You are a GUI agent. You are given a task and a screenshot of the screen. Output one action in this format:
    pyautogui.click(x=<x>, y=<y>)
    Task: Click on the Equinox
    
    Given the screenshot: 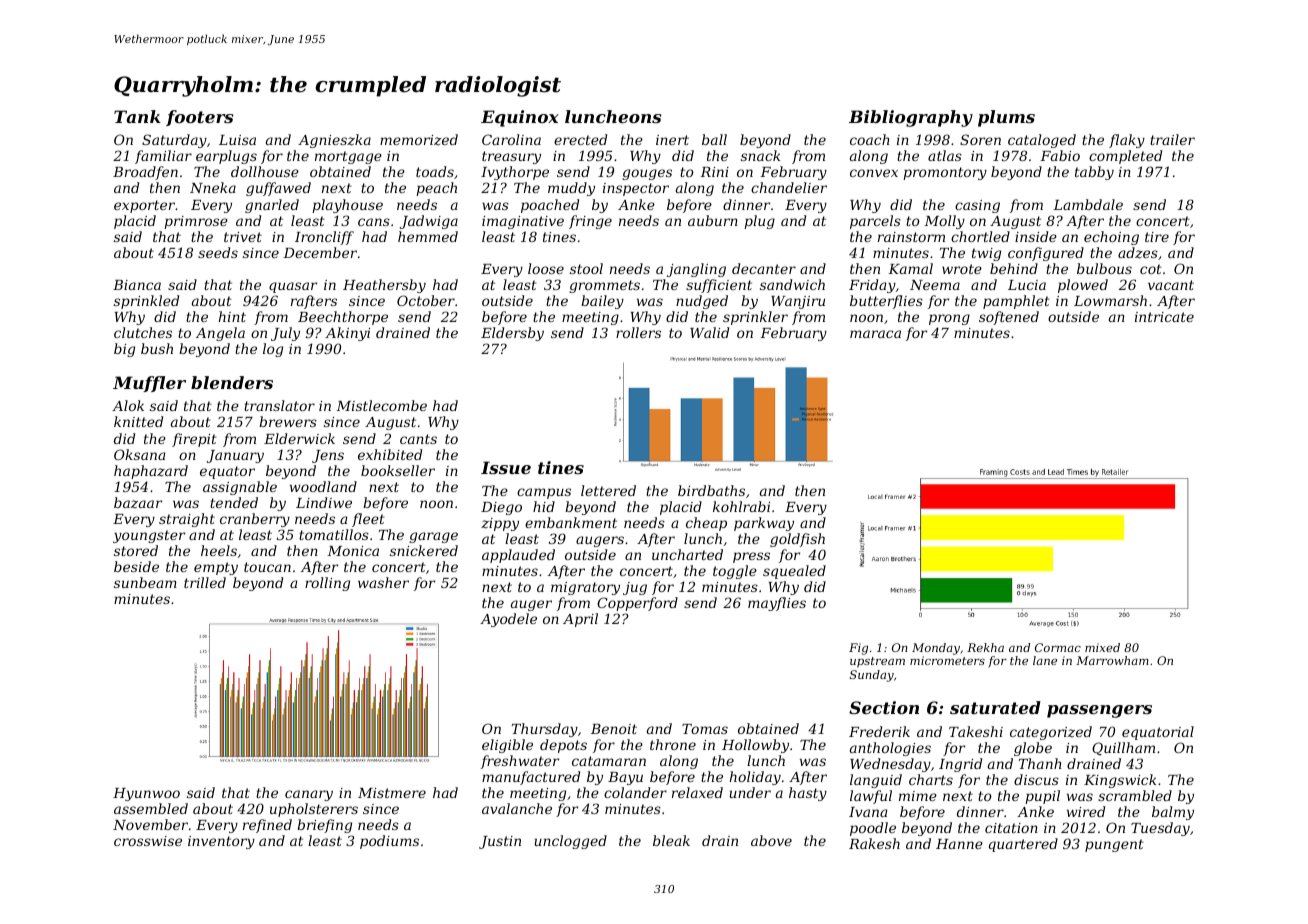 What is the action you would take?
    pyautogui.click(x=520, y=118)
